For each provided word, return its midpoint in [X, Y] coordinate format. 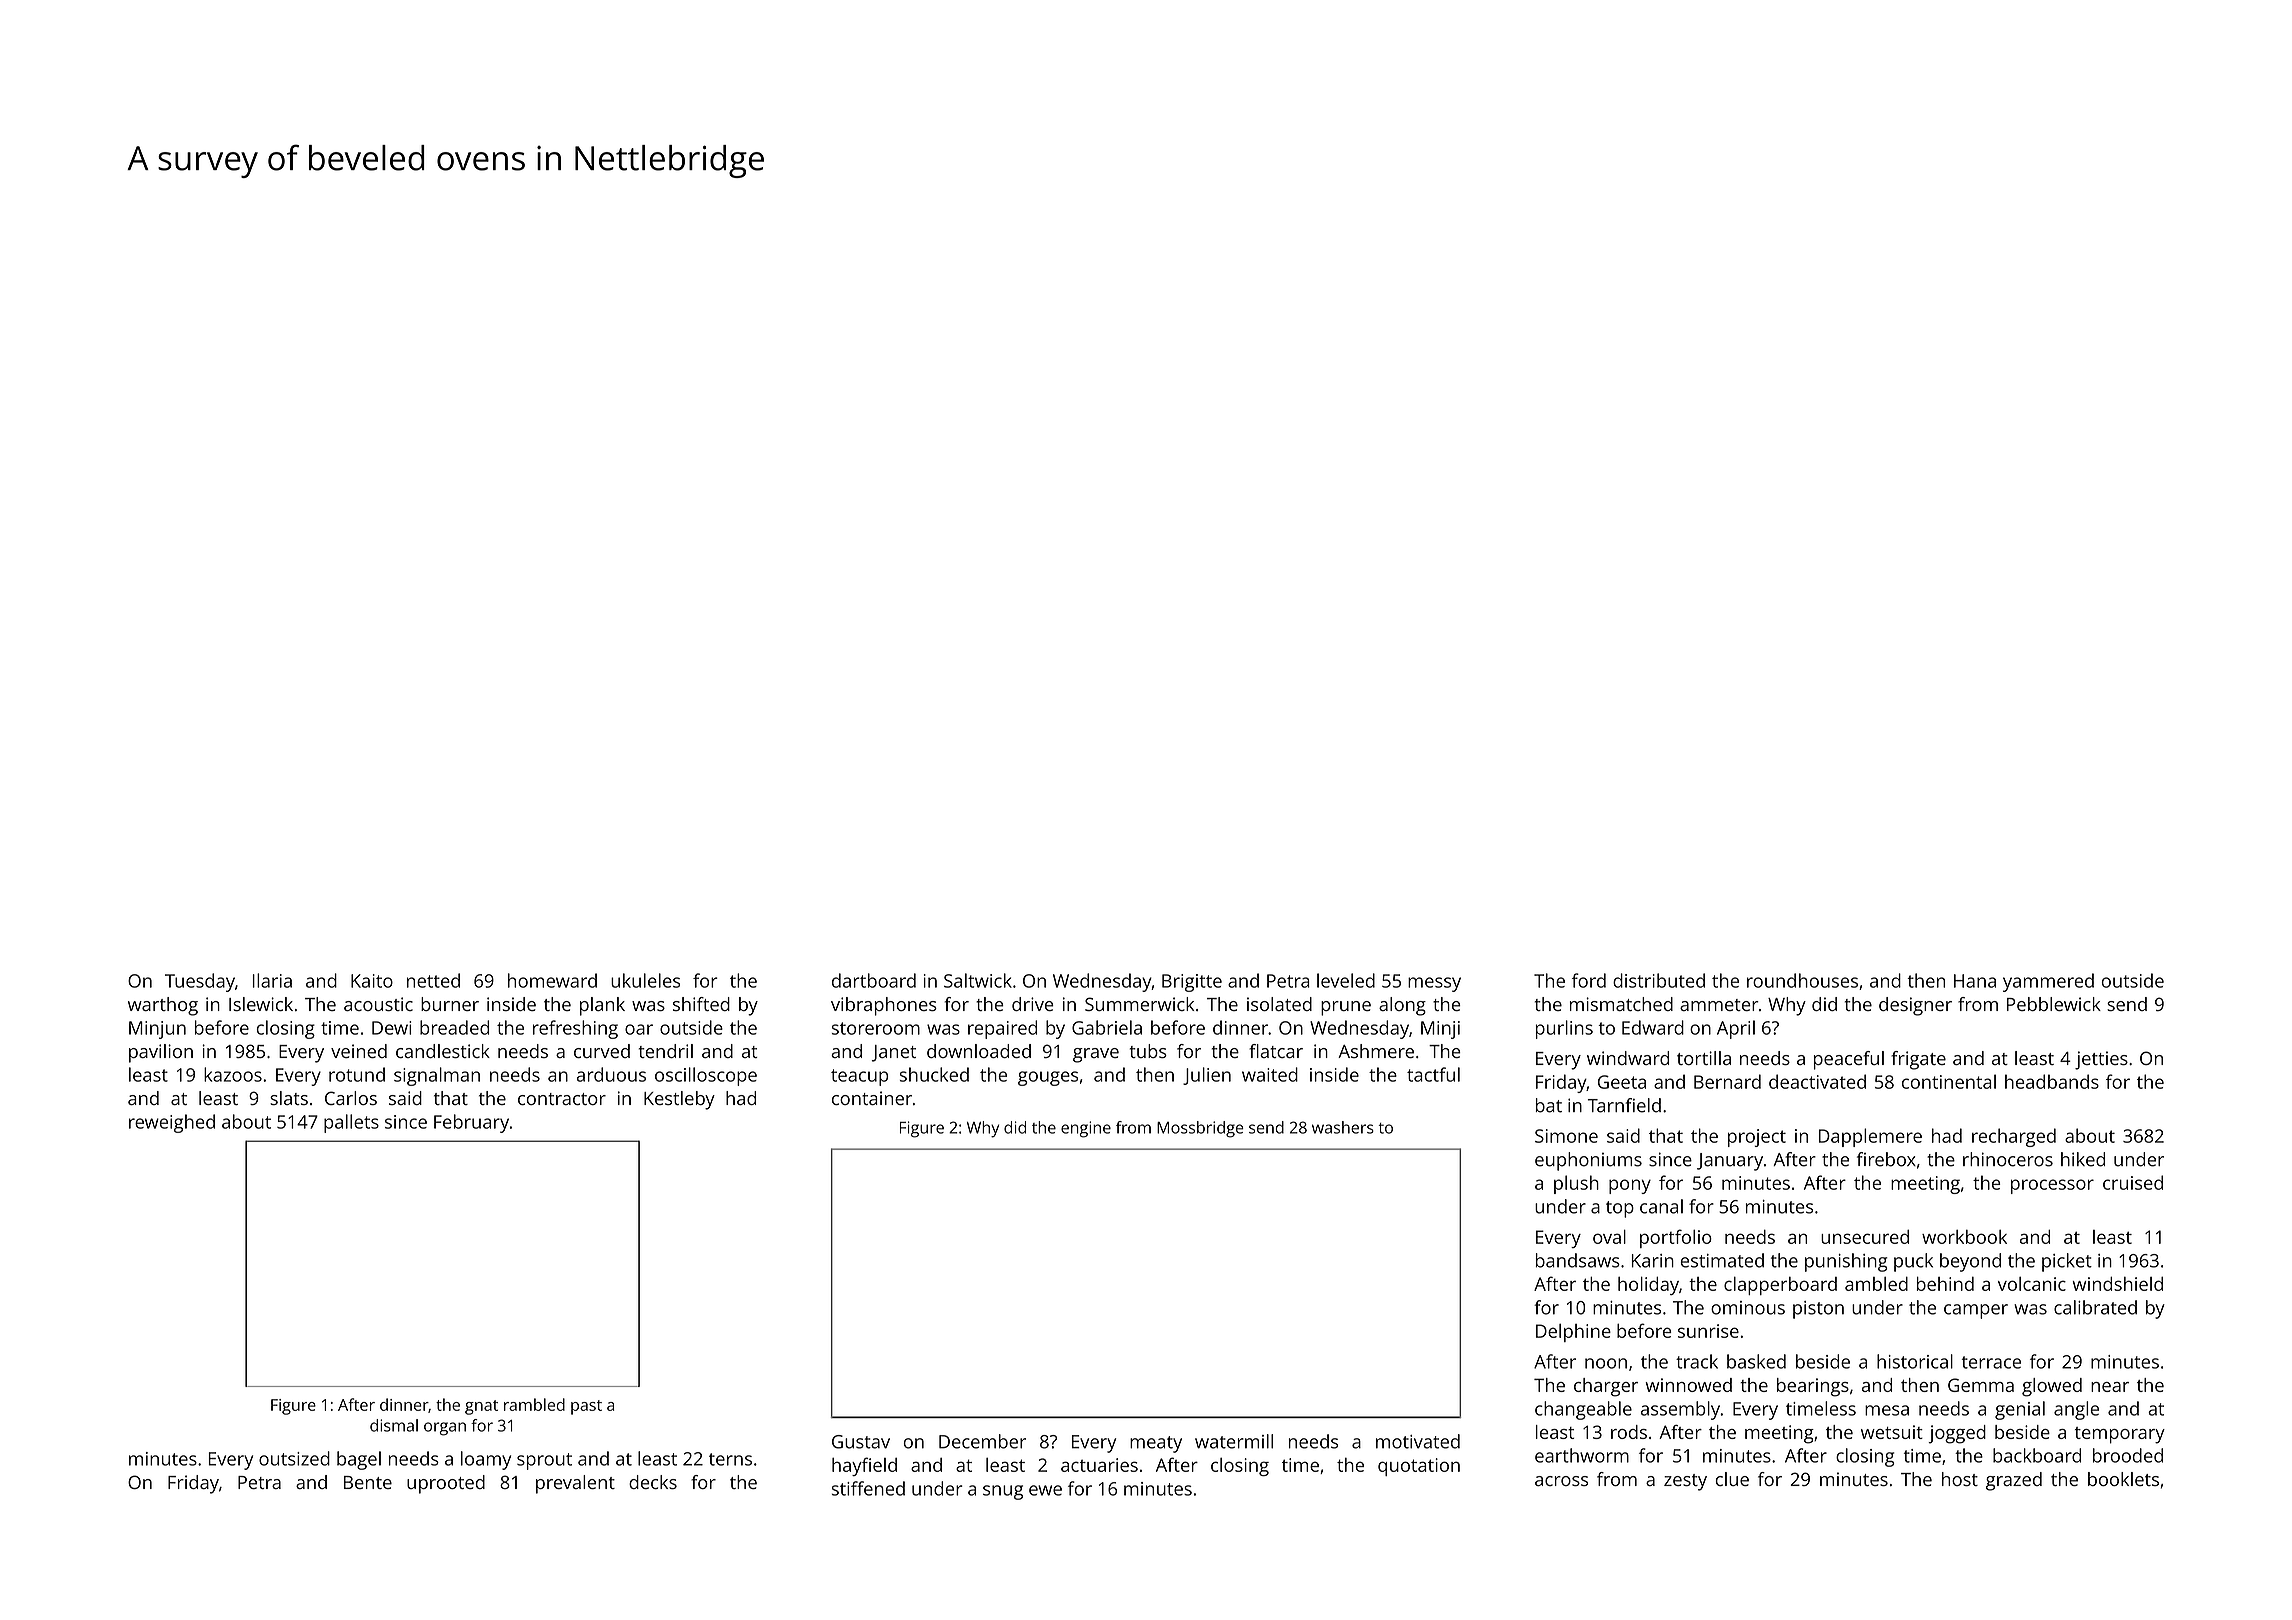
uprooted [446, 1484]
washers [1343, 1127]
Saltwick [978, 980]
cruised [2133, 1182]
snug [1003, 1492]
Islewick [261, 1004]
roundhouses [1802, 980]
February [471, 1123]
